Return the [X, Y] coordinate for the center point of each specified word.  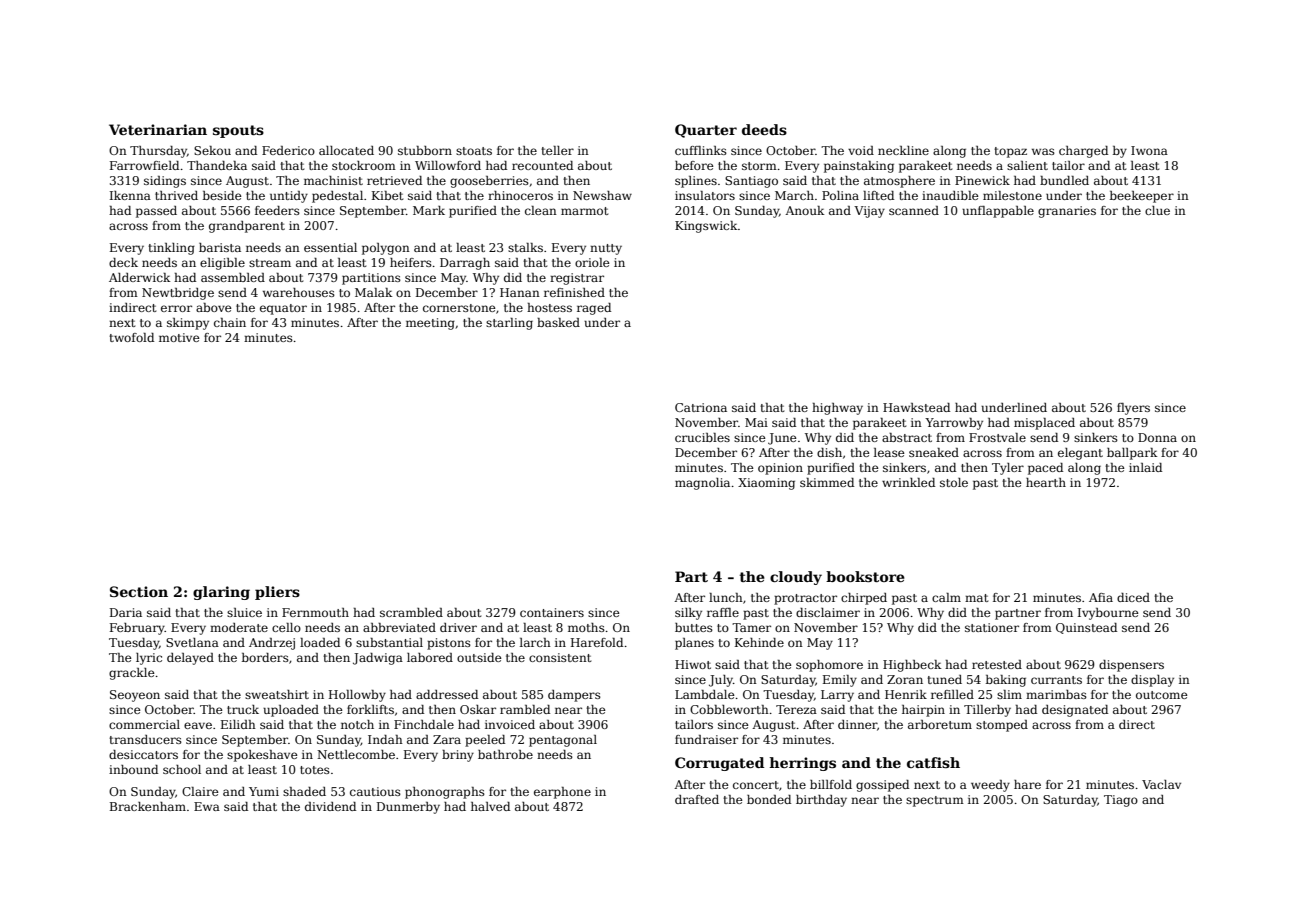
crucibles [702, 437]
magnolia [702, 484]
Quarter [706, 131]
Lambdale [705, 694]
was [1043, 151]
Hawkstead [916, 407]
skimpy [188, 324]
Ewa [207, 806]
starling [509, 324]
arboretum [940, 724]
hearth [1046, 482]
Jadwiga [378, 659]
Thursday [158, 152]
